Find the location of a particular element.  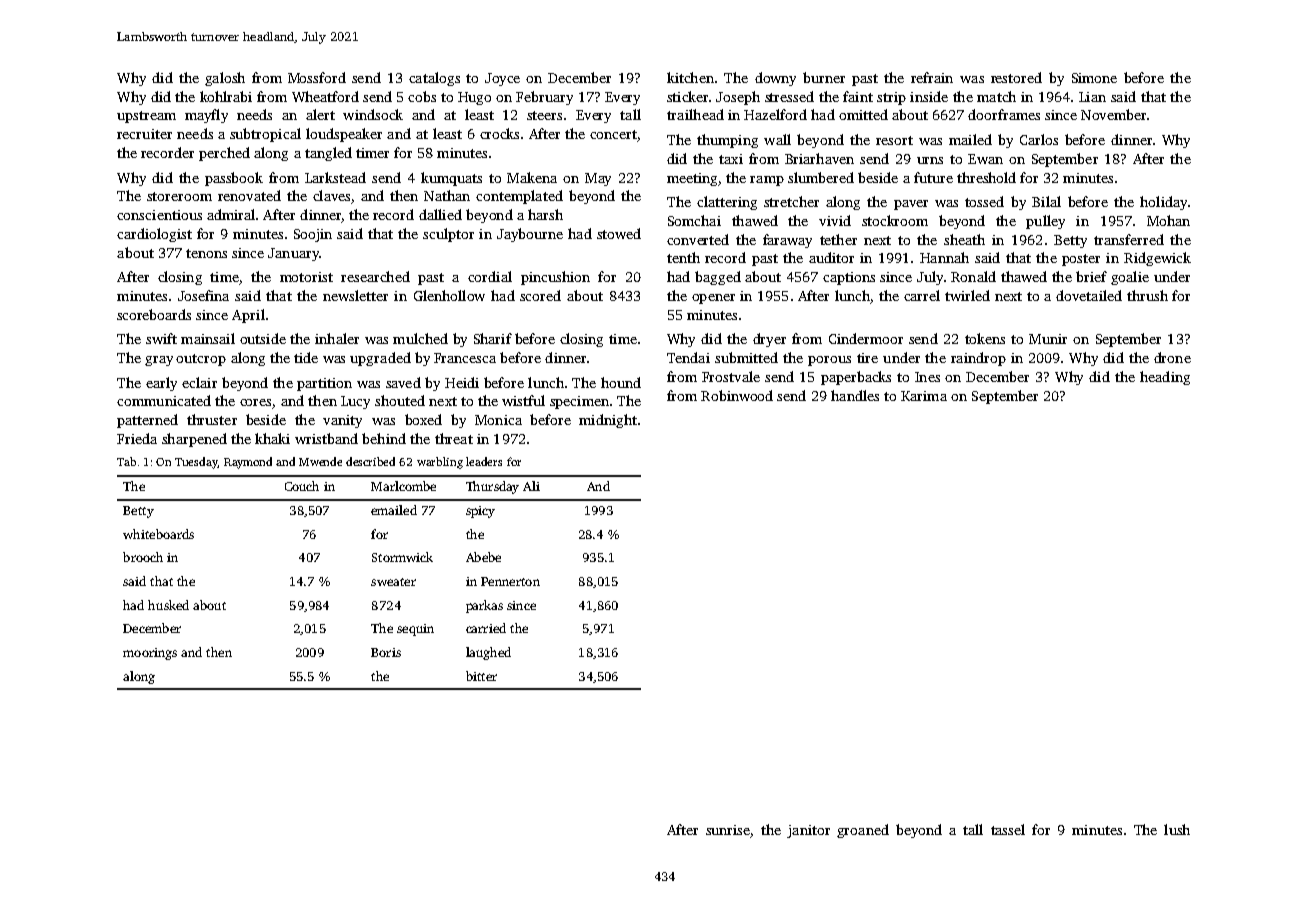

Boris is located at coordinates (386, 652).
